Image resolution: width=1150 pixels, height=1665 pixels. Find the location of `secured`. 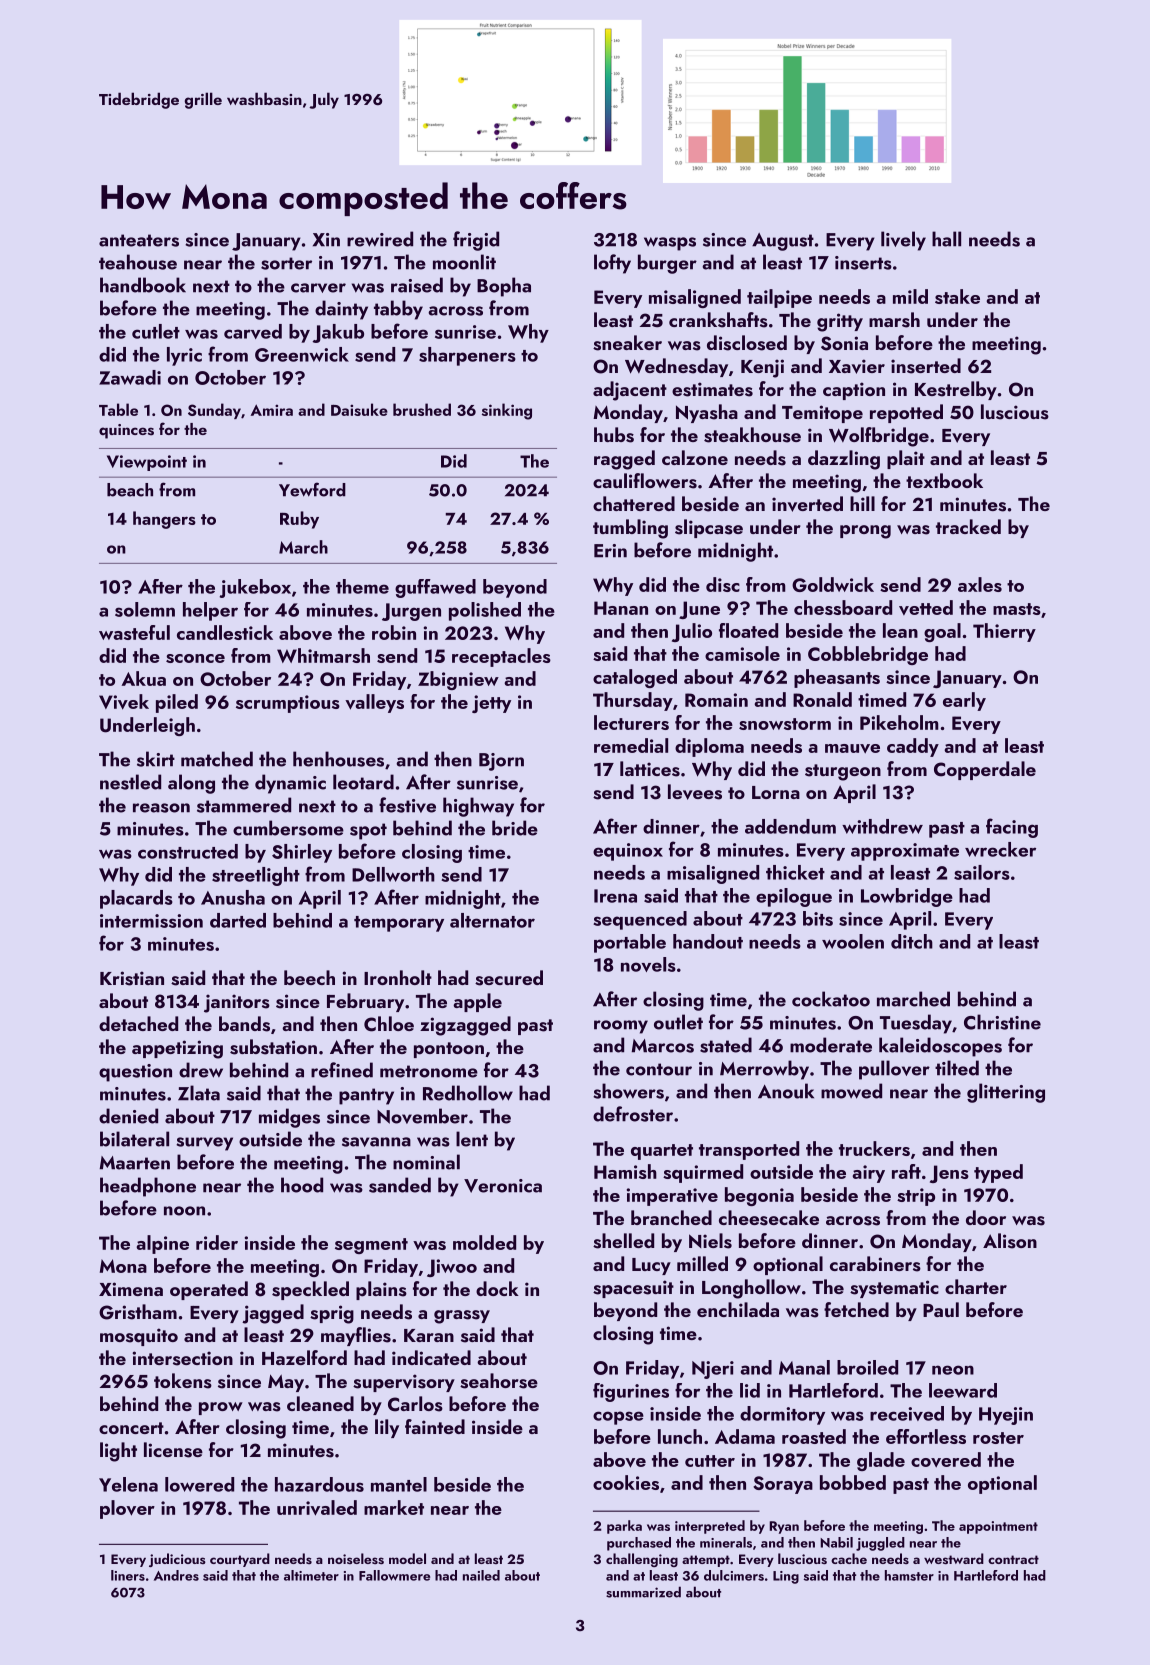

secured is located at coordinates (509, 978).
